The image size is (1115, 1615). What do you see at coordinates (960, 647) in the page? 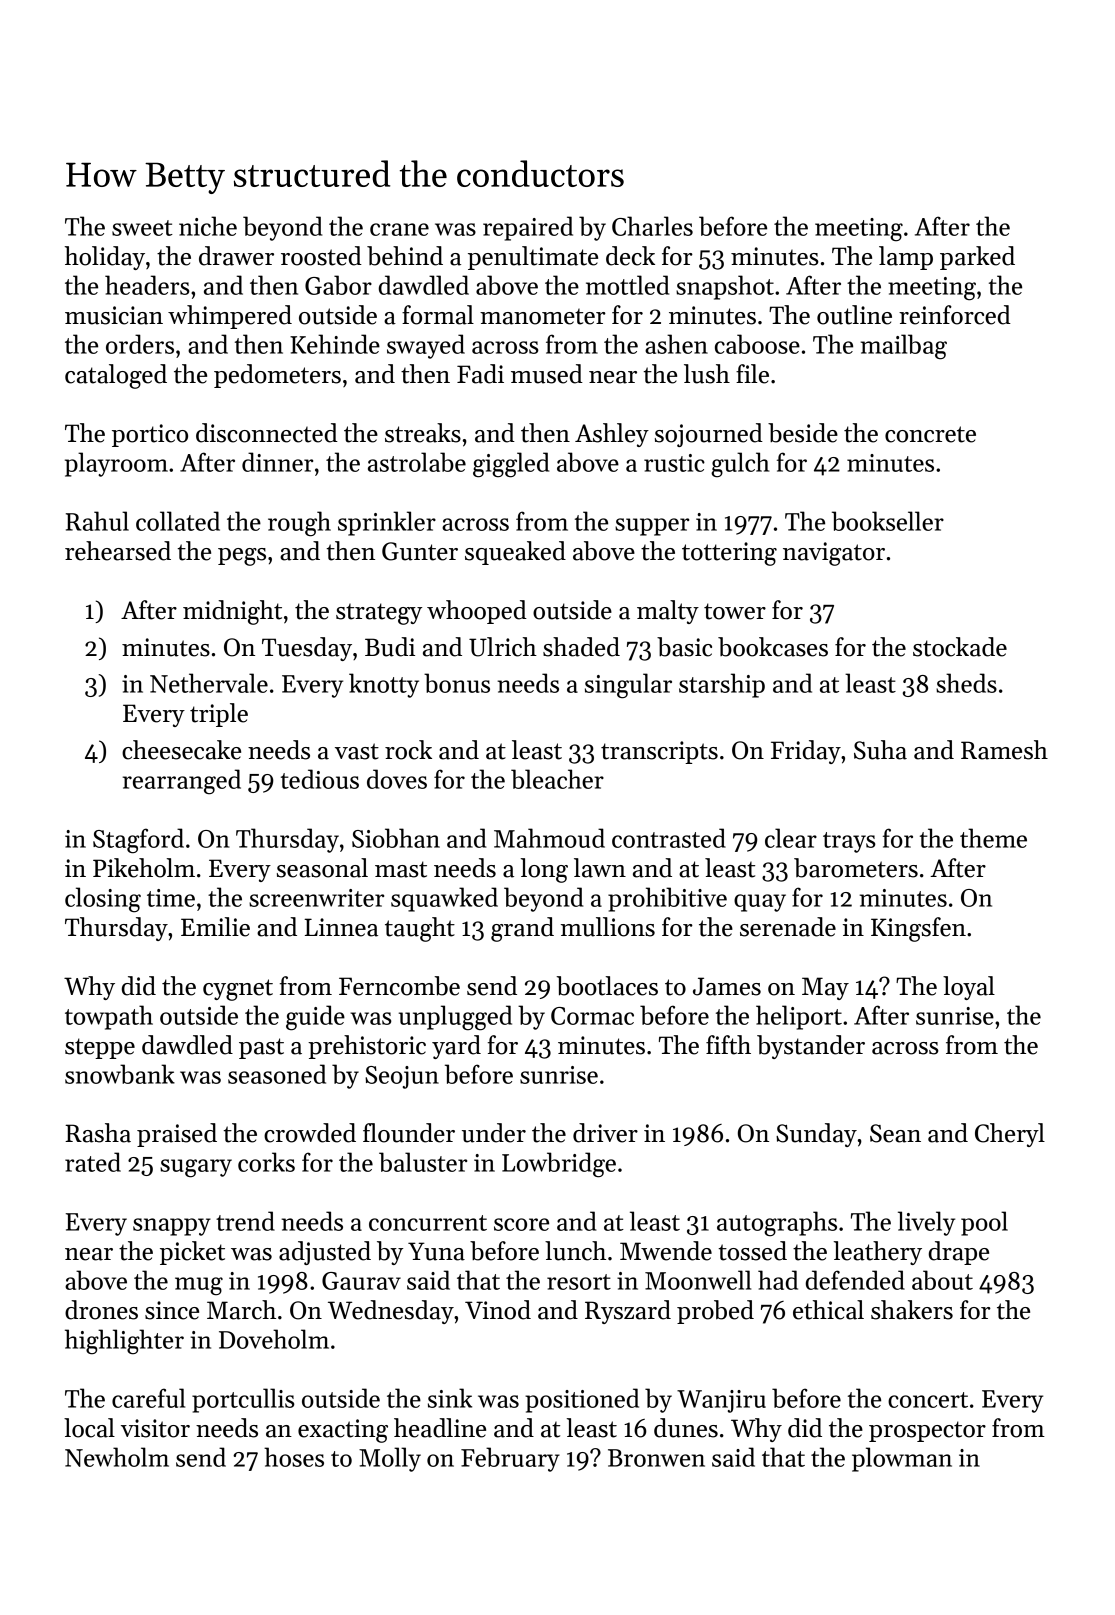
I see `stockade` at bounding box center [960, 647].
